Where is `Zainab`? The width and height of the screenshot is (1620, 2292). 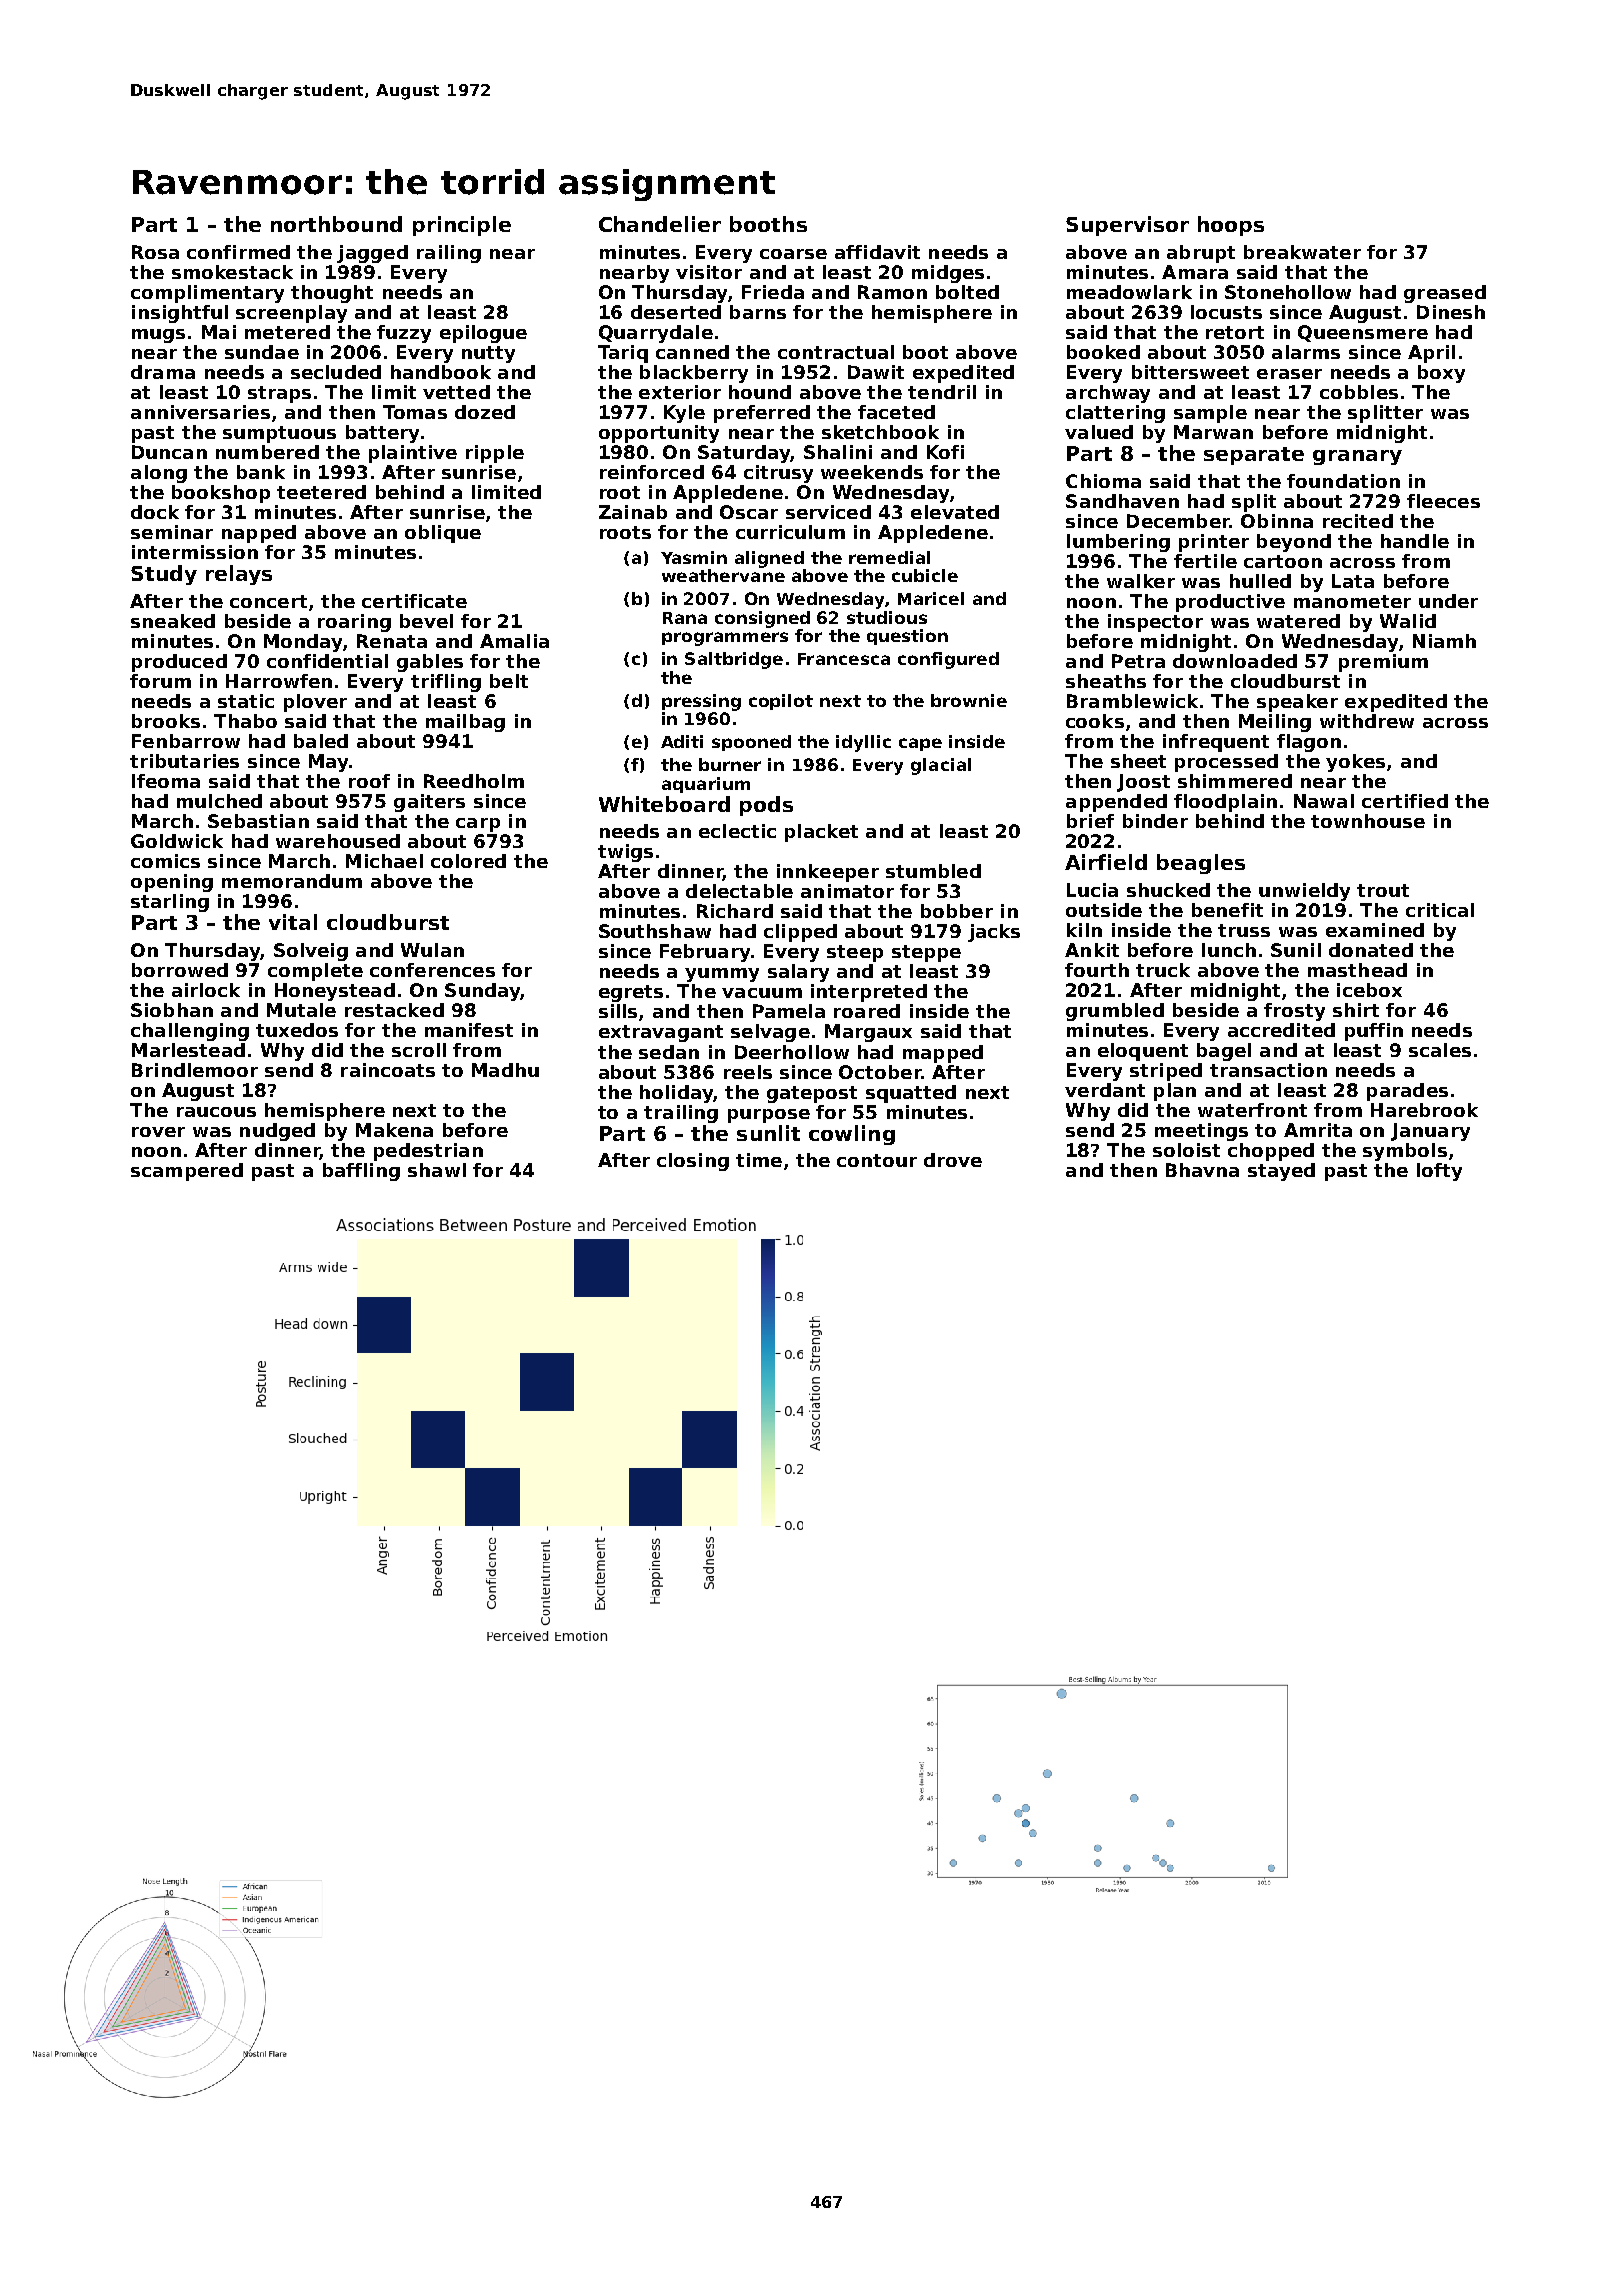 Zainab is located at coordinates (633, 512).
